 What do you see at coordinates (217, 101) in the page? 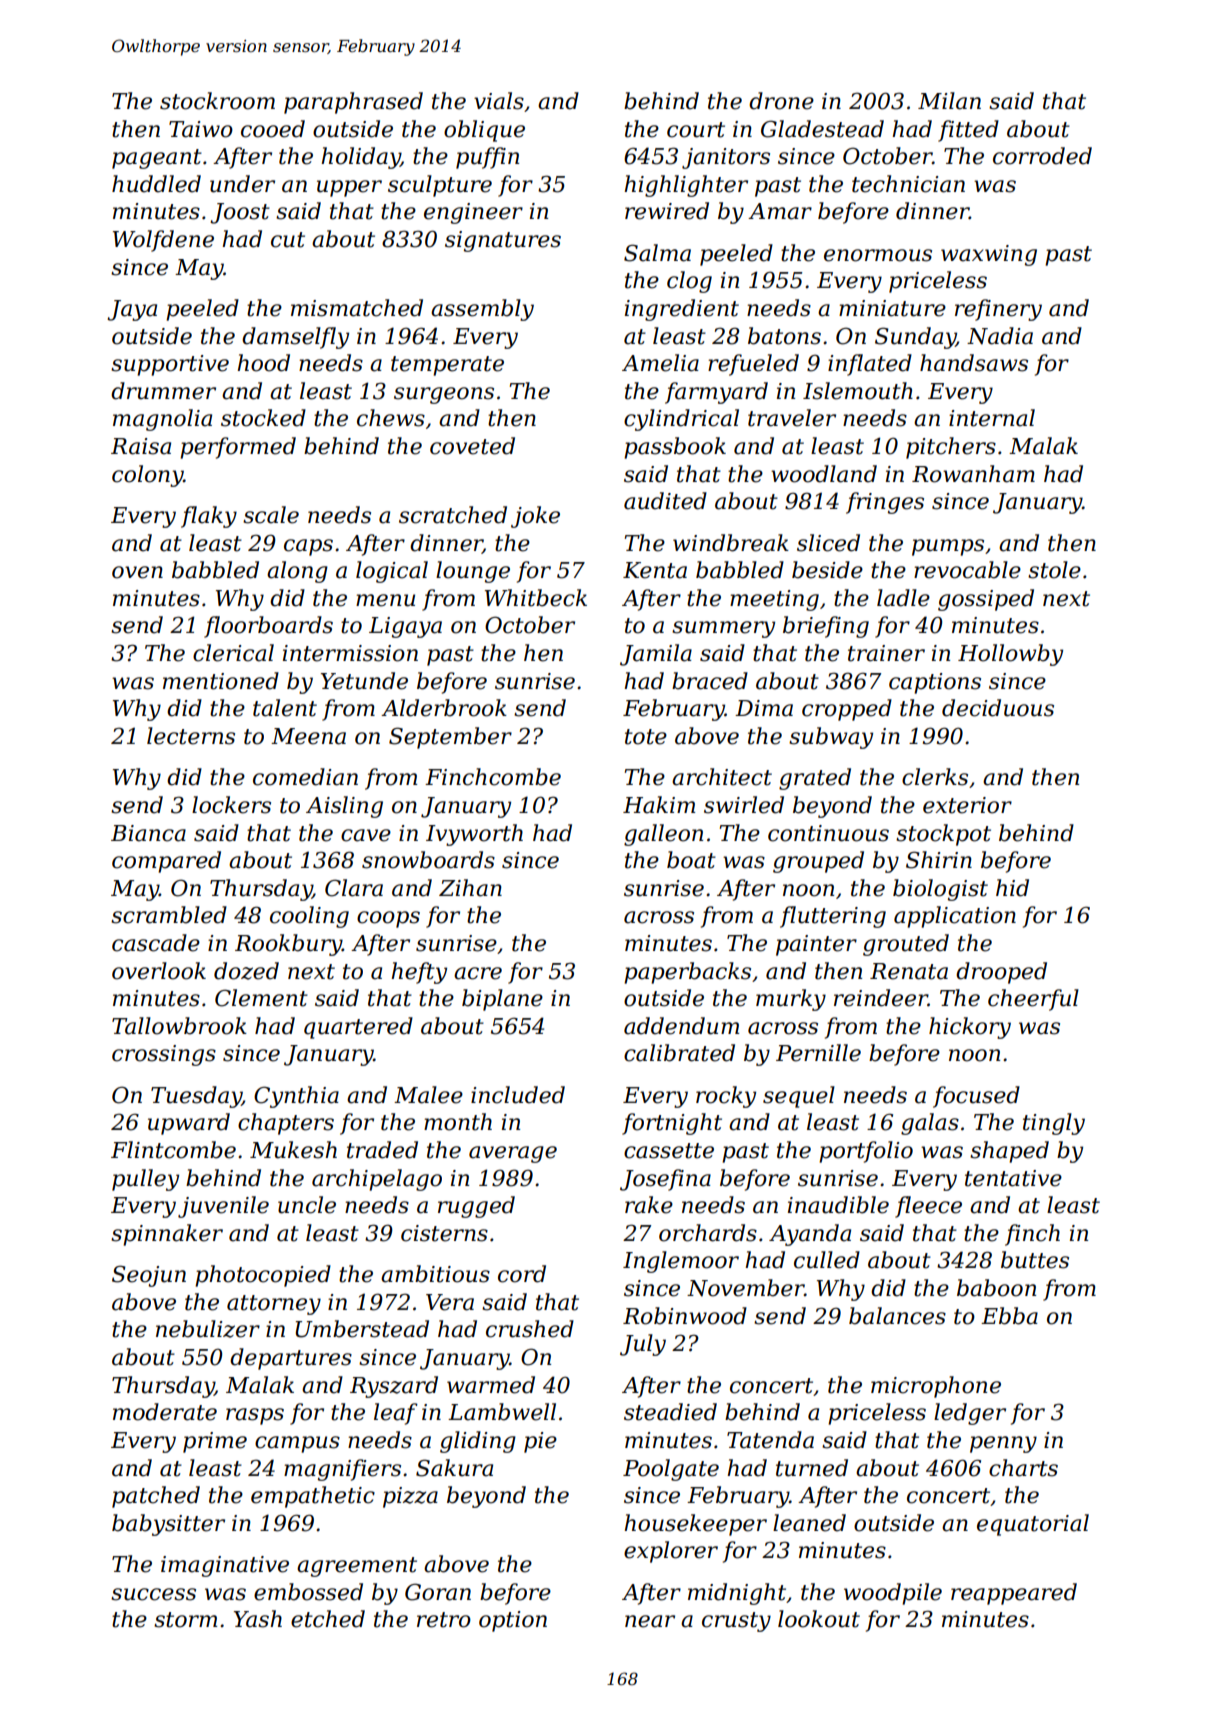
I see `stockroom` at bounding box center [217, 101].
